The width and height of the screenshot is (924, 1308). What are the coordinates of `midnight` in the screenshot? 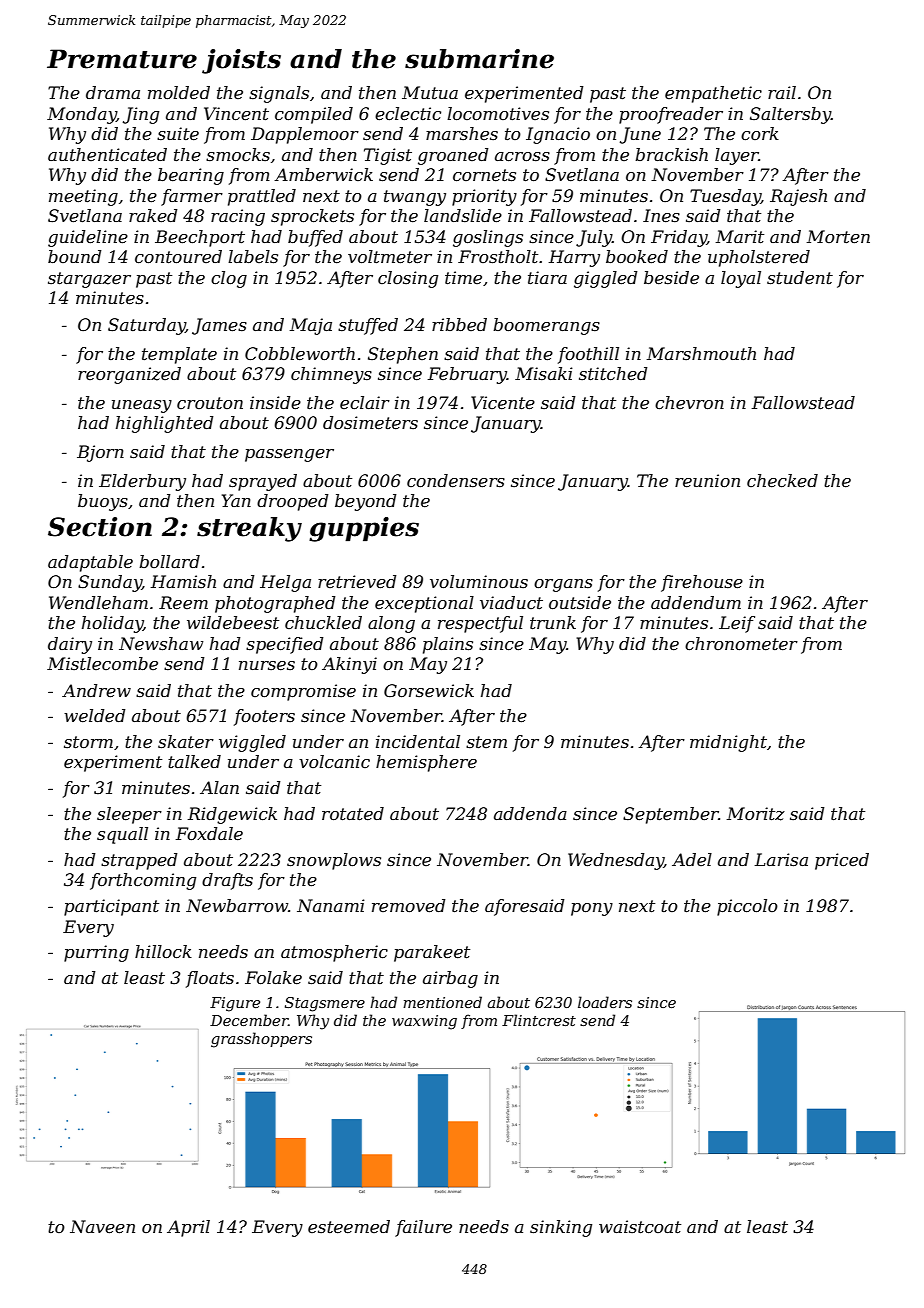 It's located at (728, 743).
